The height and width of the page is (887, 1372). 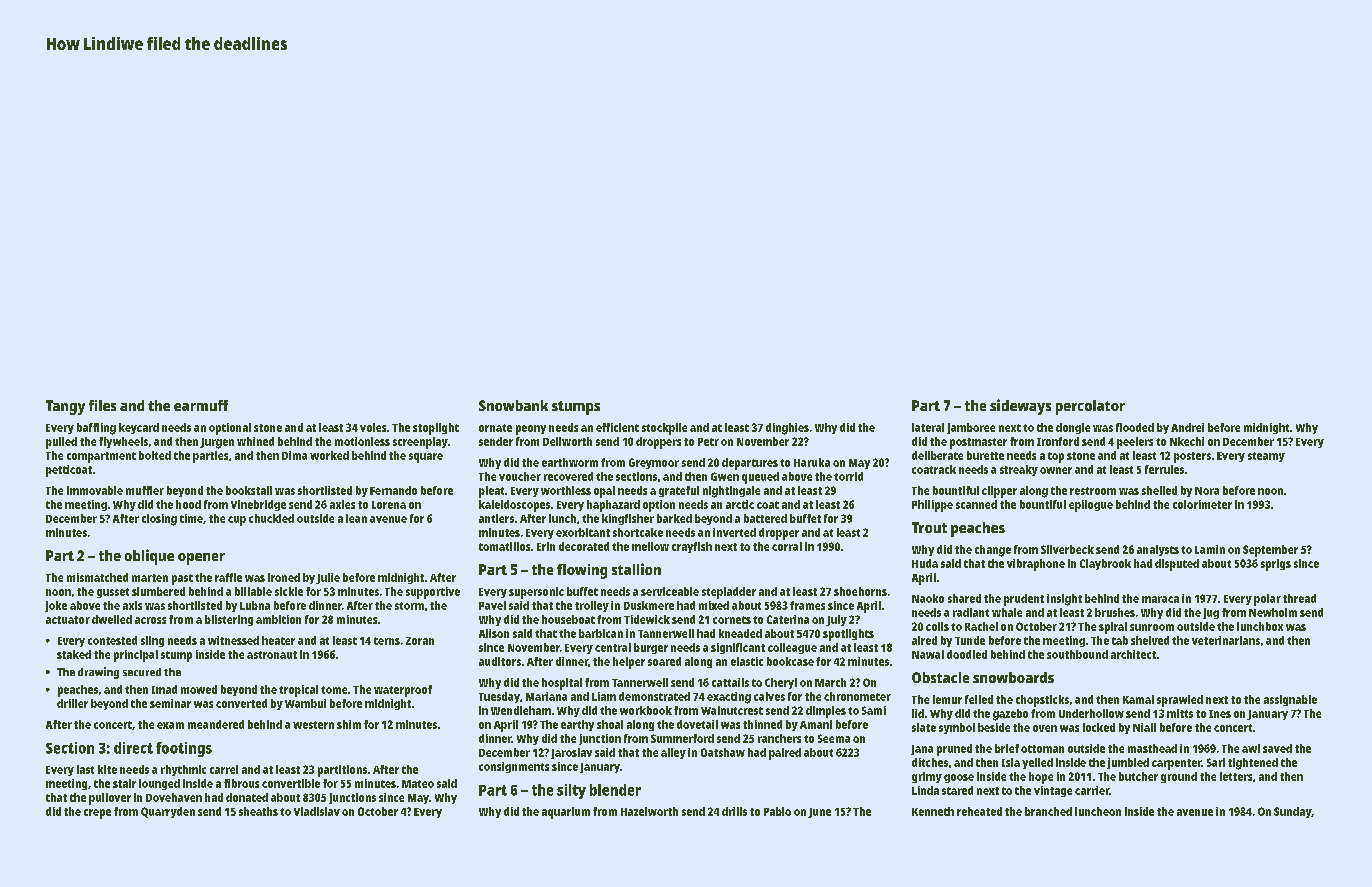 I want to click on saved, so click(x=1277, y=748).
